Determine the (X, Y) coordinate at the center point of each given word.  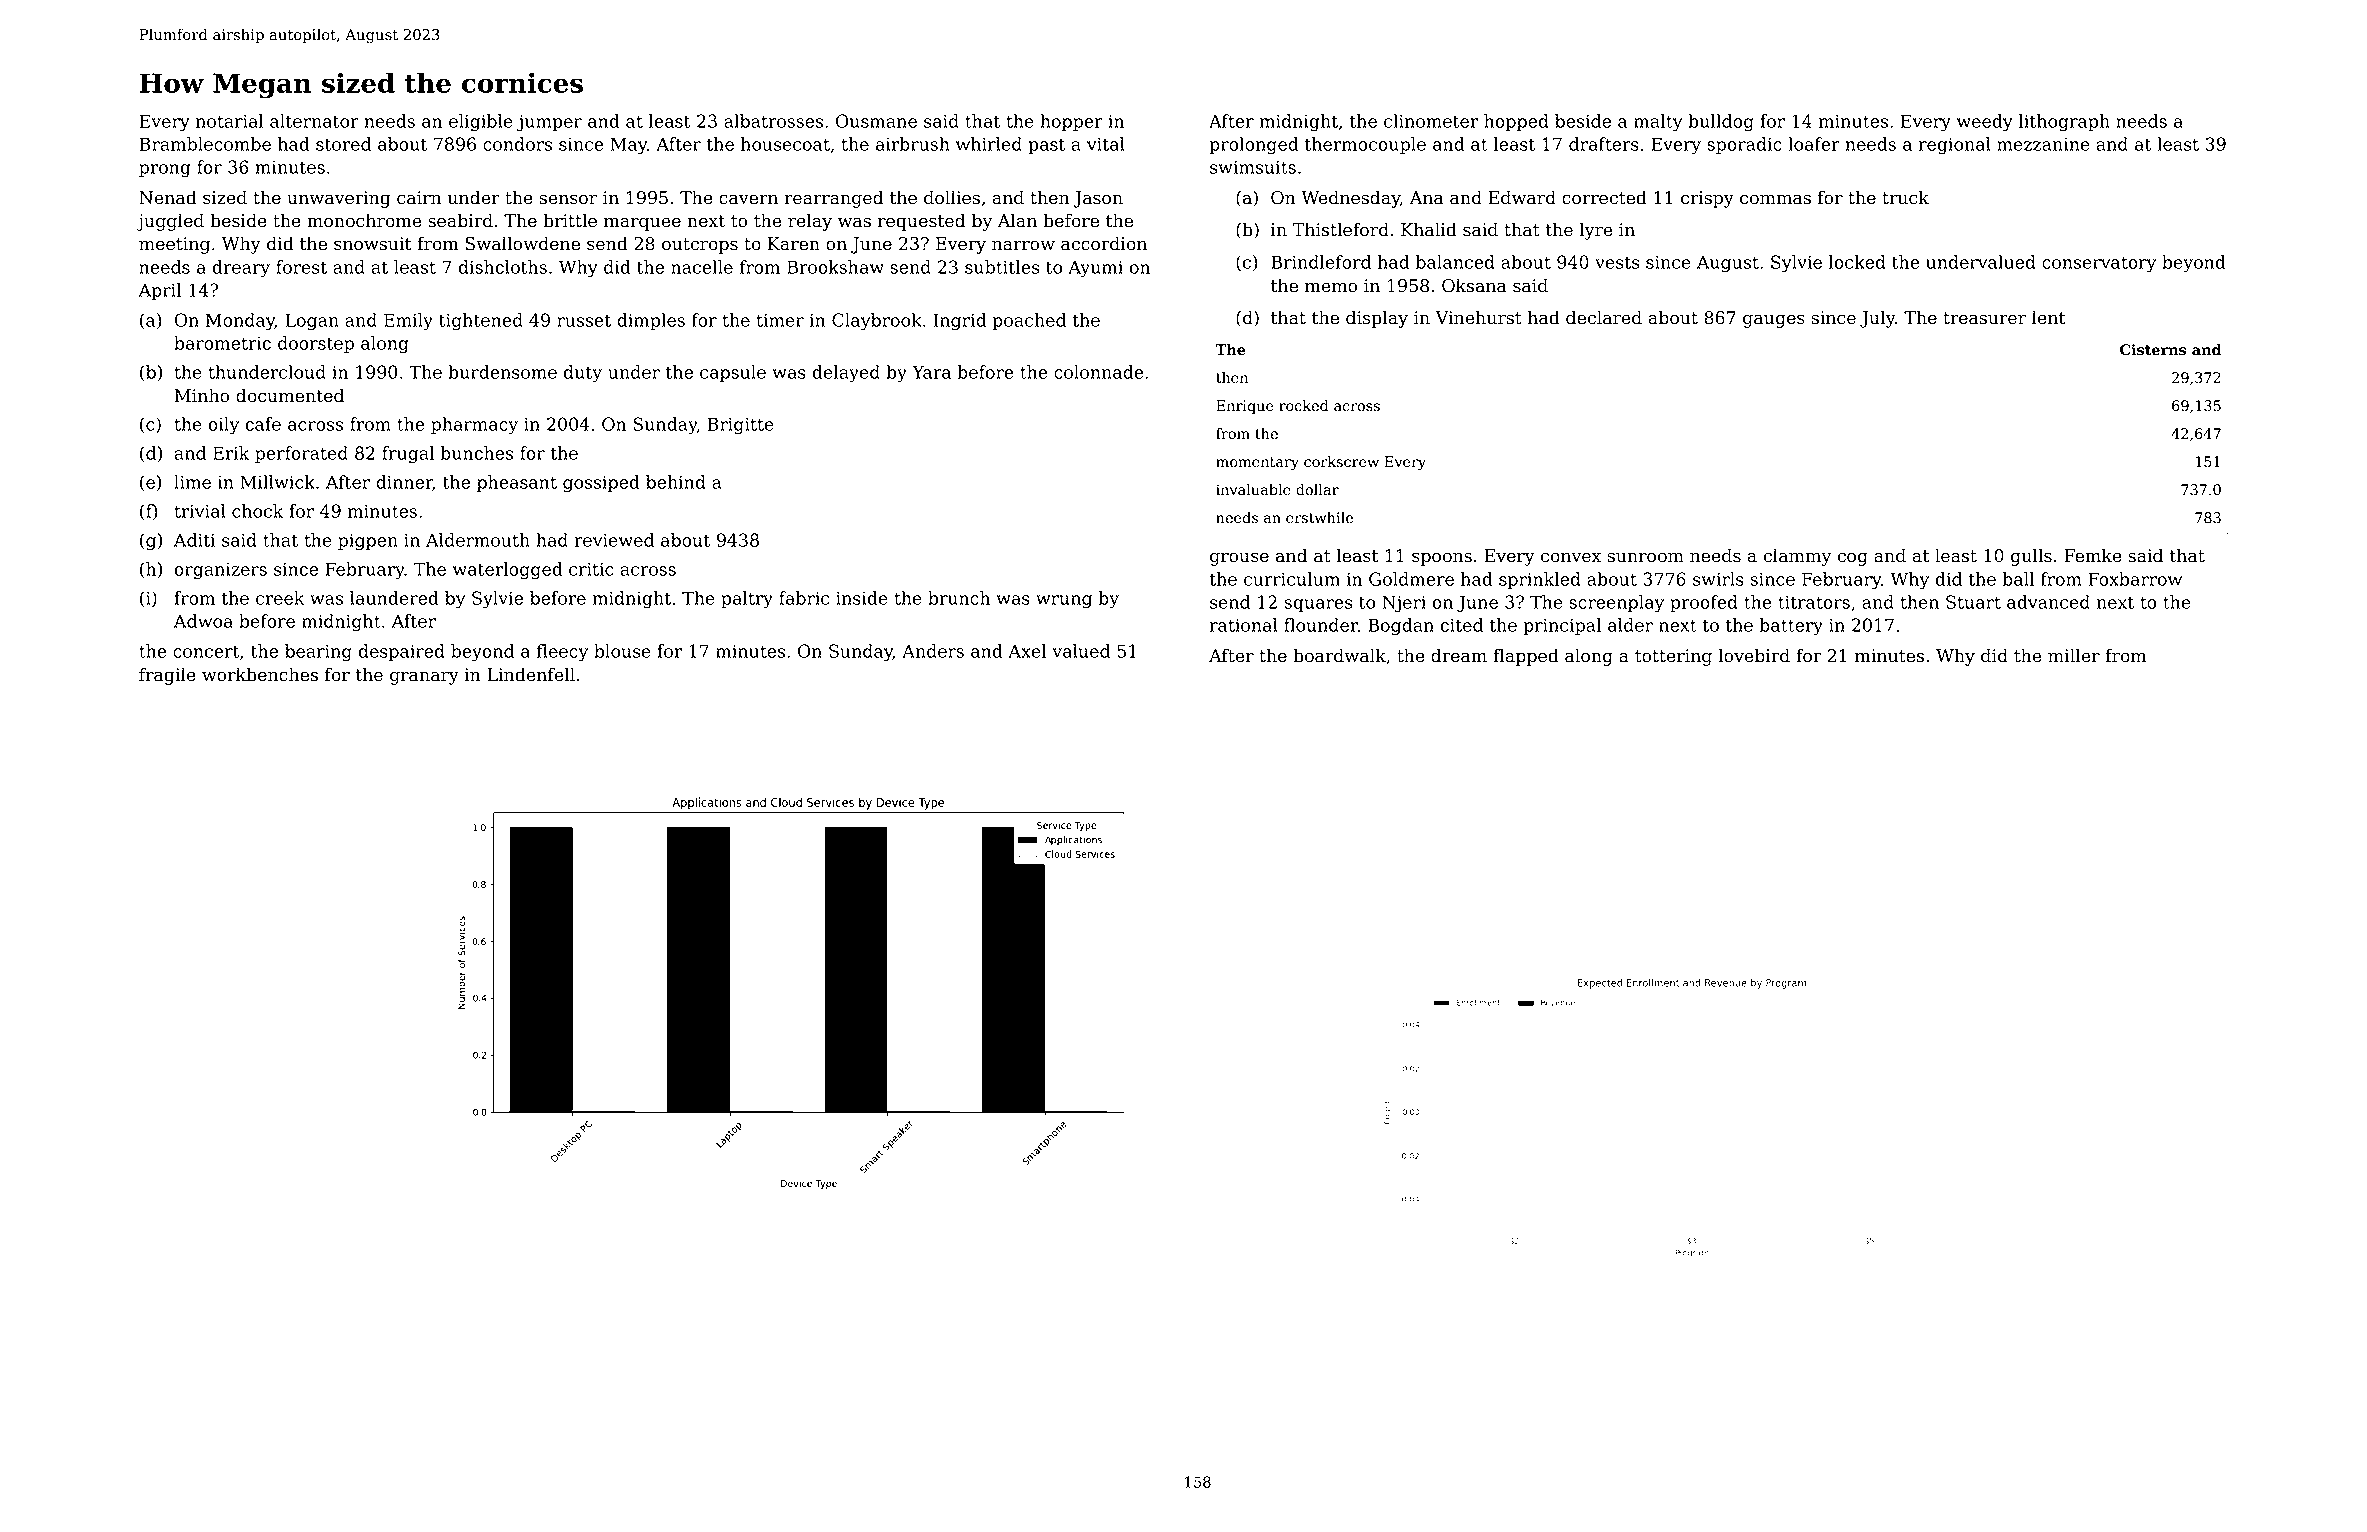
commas (1775, 199)
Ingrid (959, 322)
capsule (733, 373)
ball (2018, 579)
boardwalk (1339, 655)
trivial (200, 511)
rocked (1304, 406)
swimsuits (1253, 167)
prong (164, 171)
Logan (312, 322)
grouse (1239, 559)
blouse (622, 651)
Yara (931, 372)
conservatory (2099, 264)
